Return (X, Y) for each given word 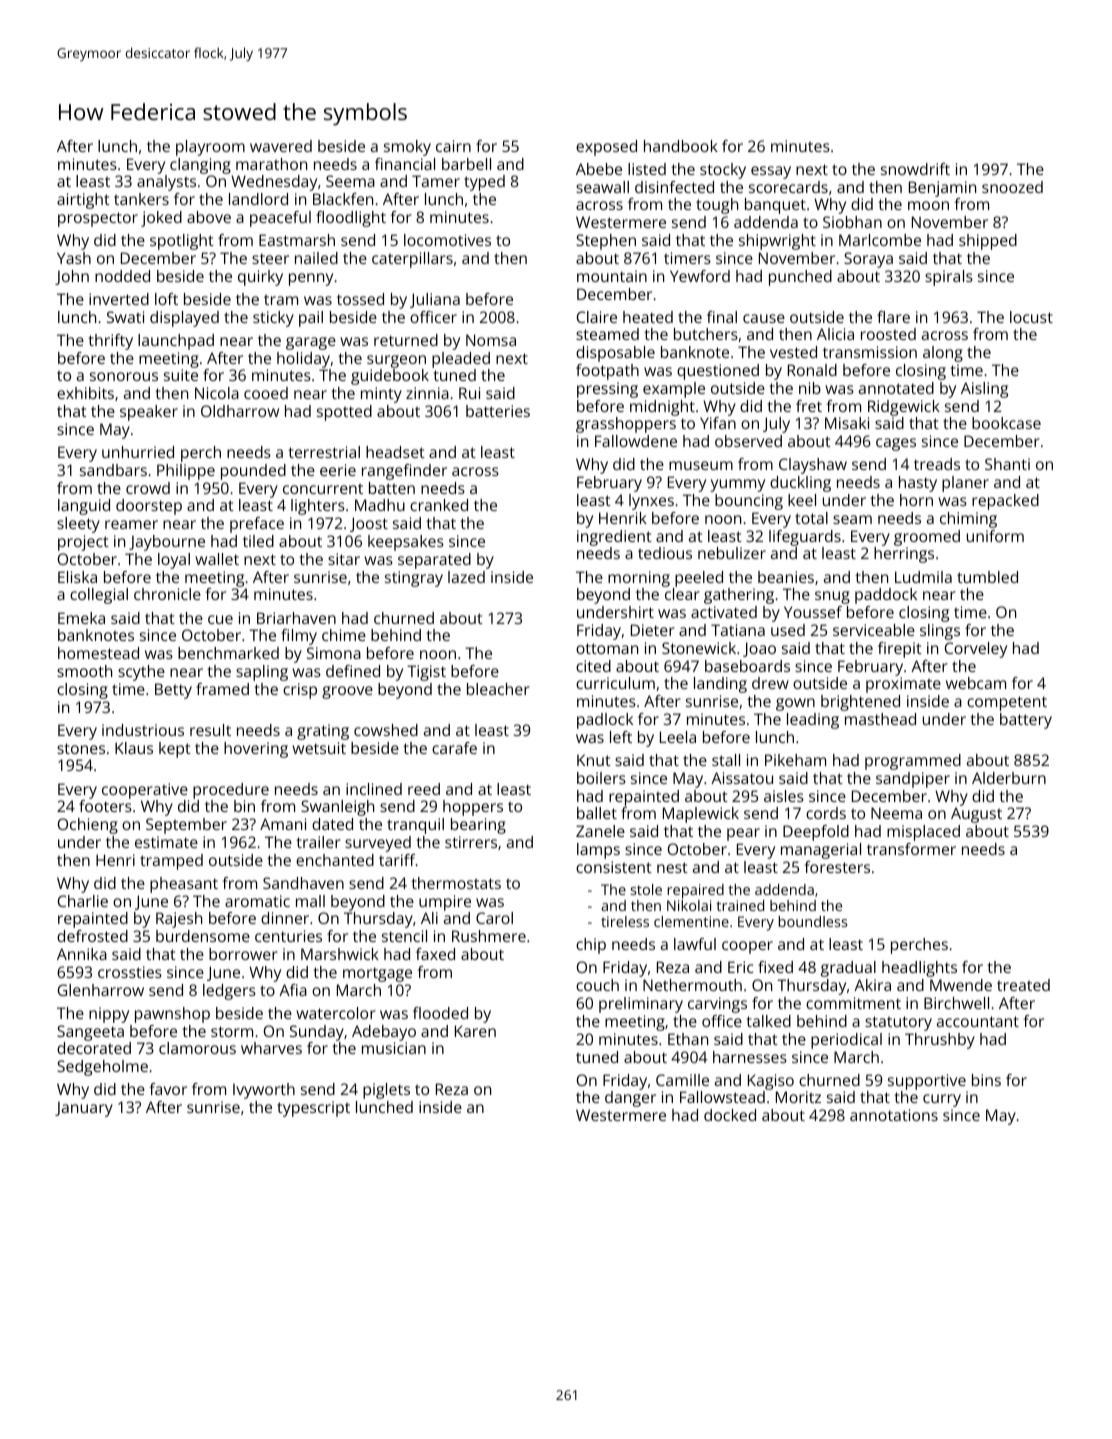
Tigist (426, 673)
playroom (210, 148)
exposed (606, 148)
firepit (900, 650)
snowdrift (915, 169)
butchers (706, 334)
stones (81, 748)
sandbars (113, 470)
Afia (293, 990)
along (943, 354)
